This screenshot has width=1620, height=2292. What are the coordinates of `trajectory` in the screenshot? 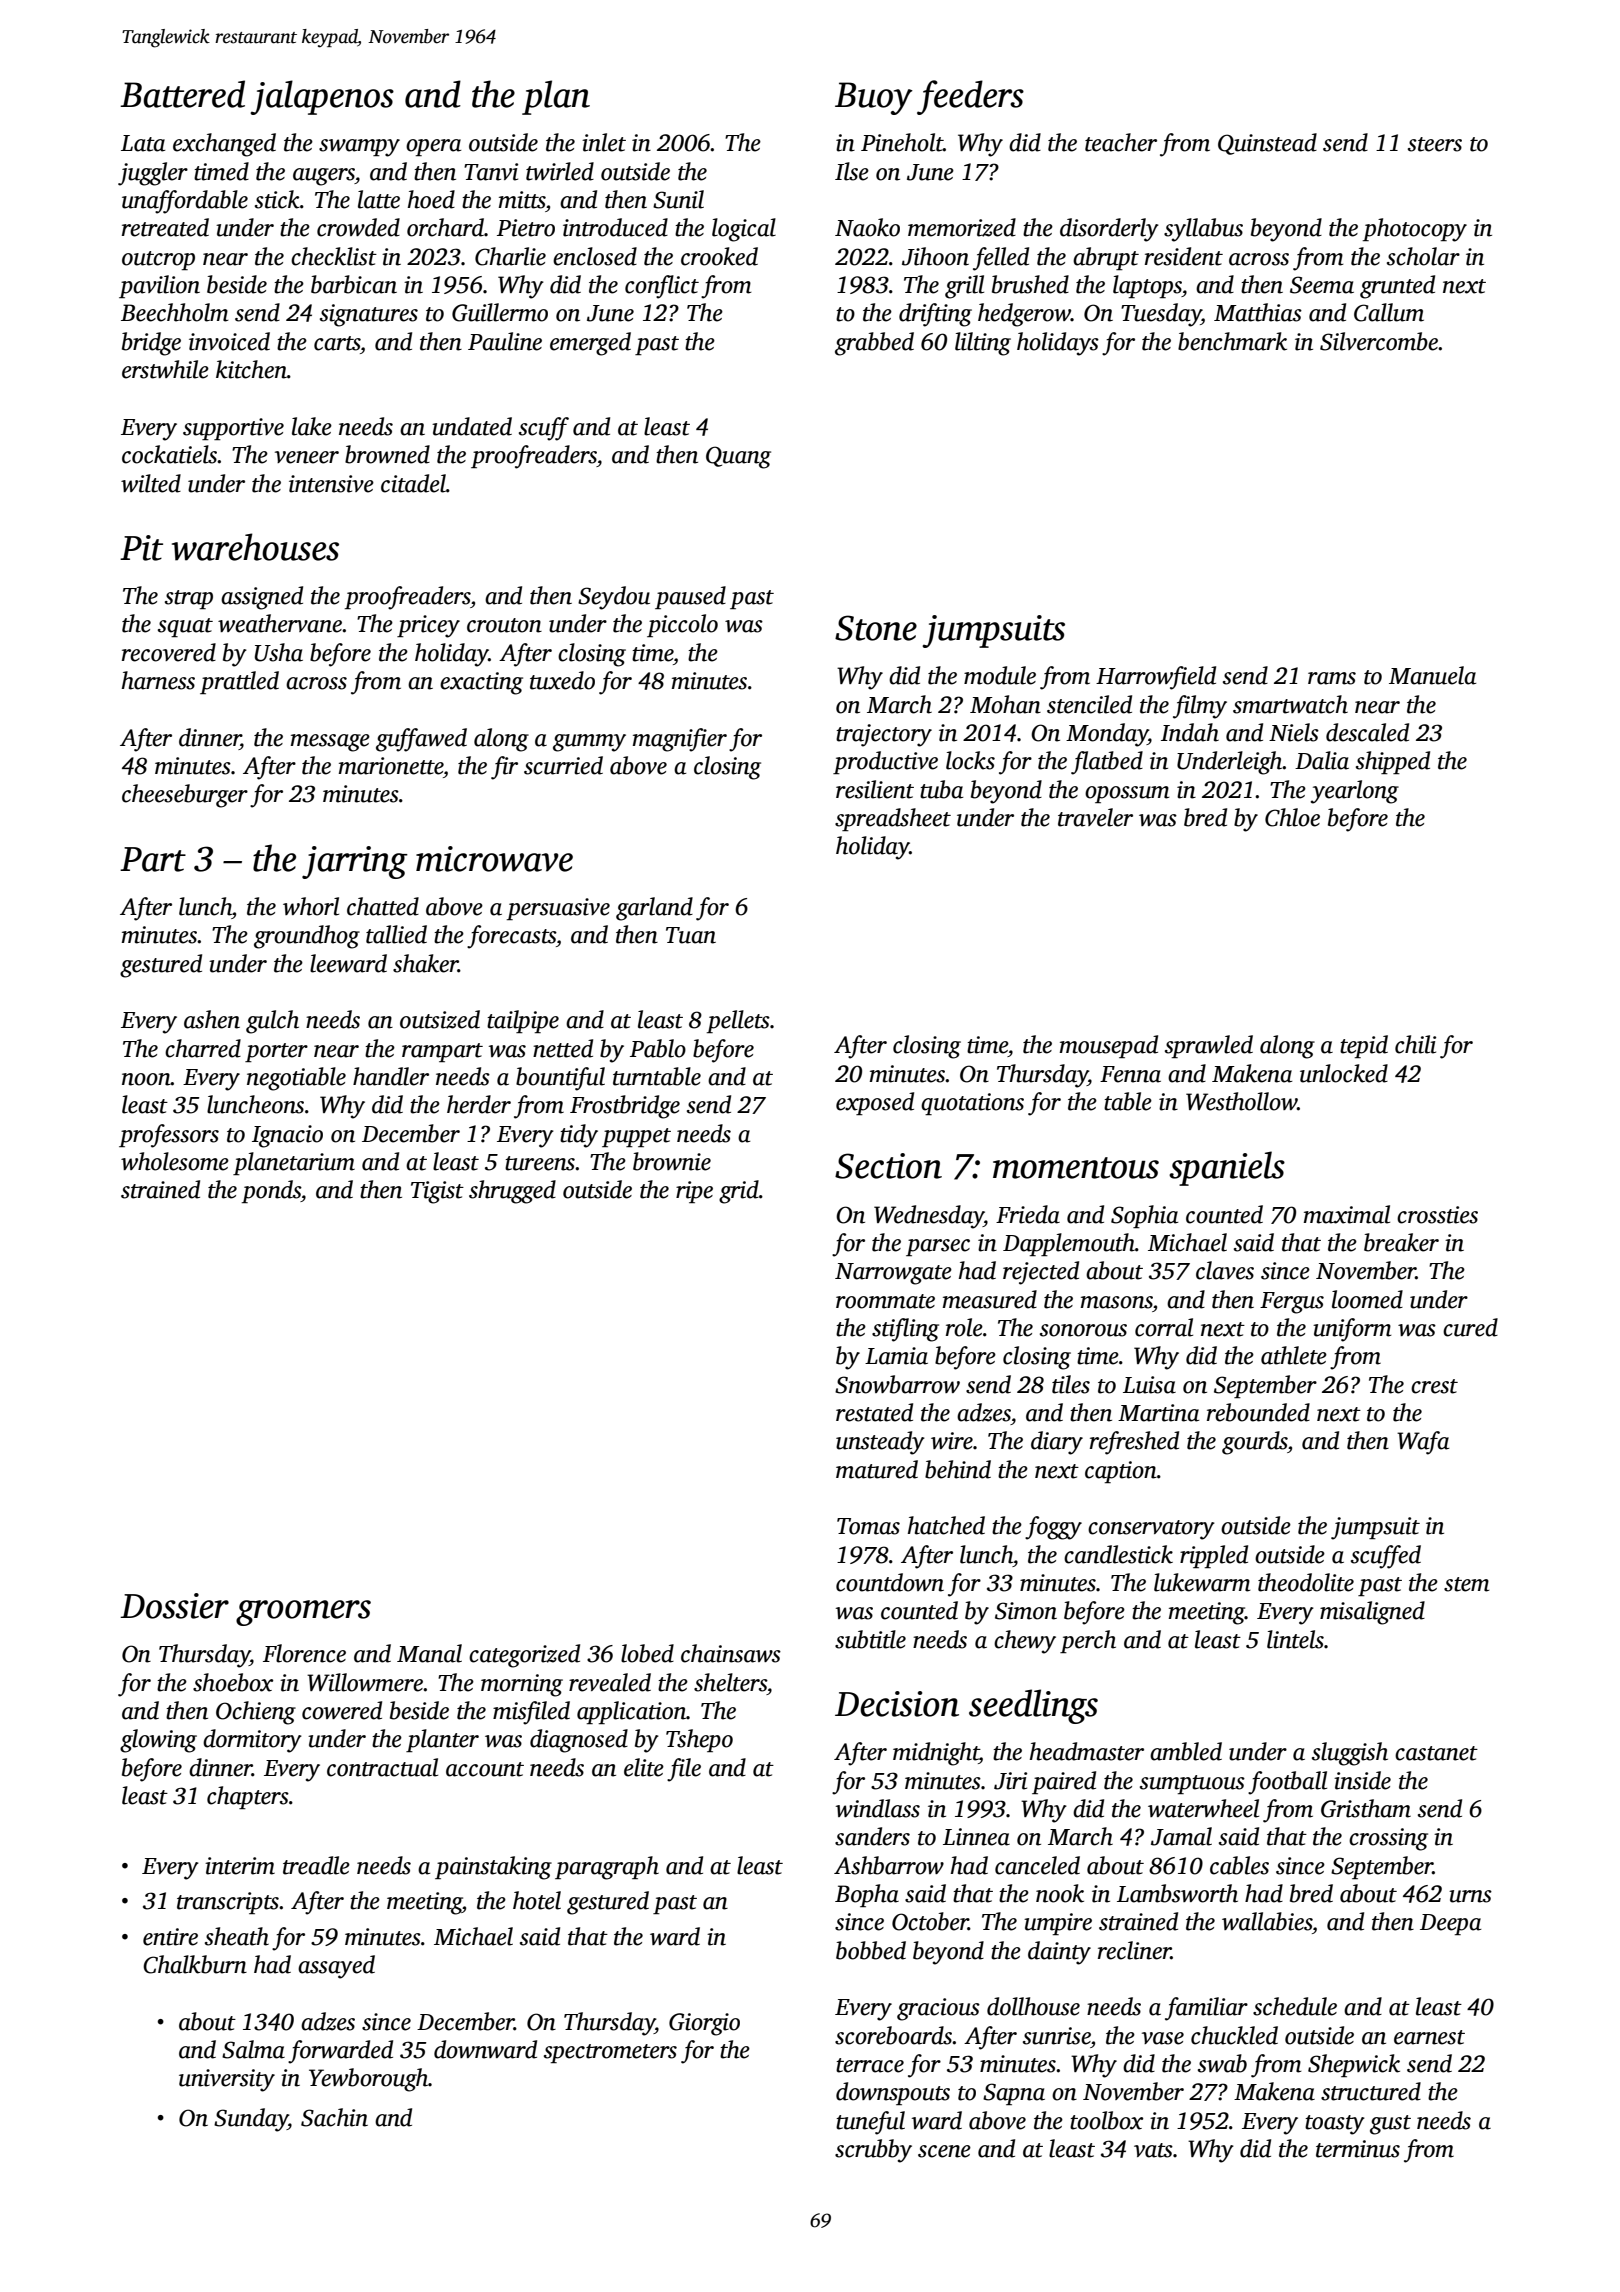 It's located at (884, 735).
